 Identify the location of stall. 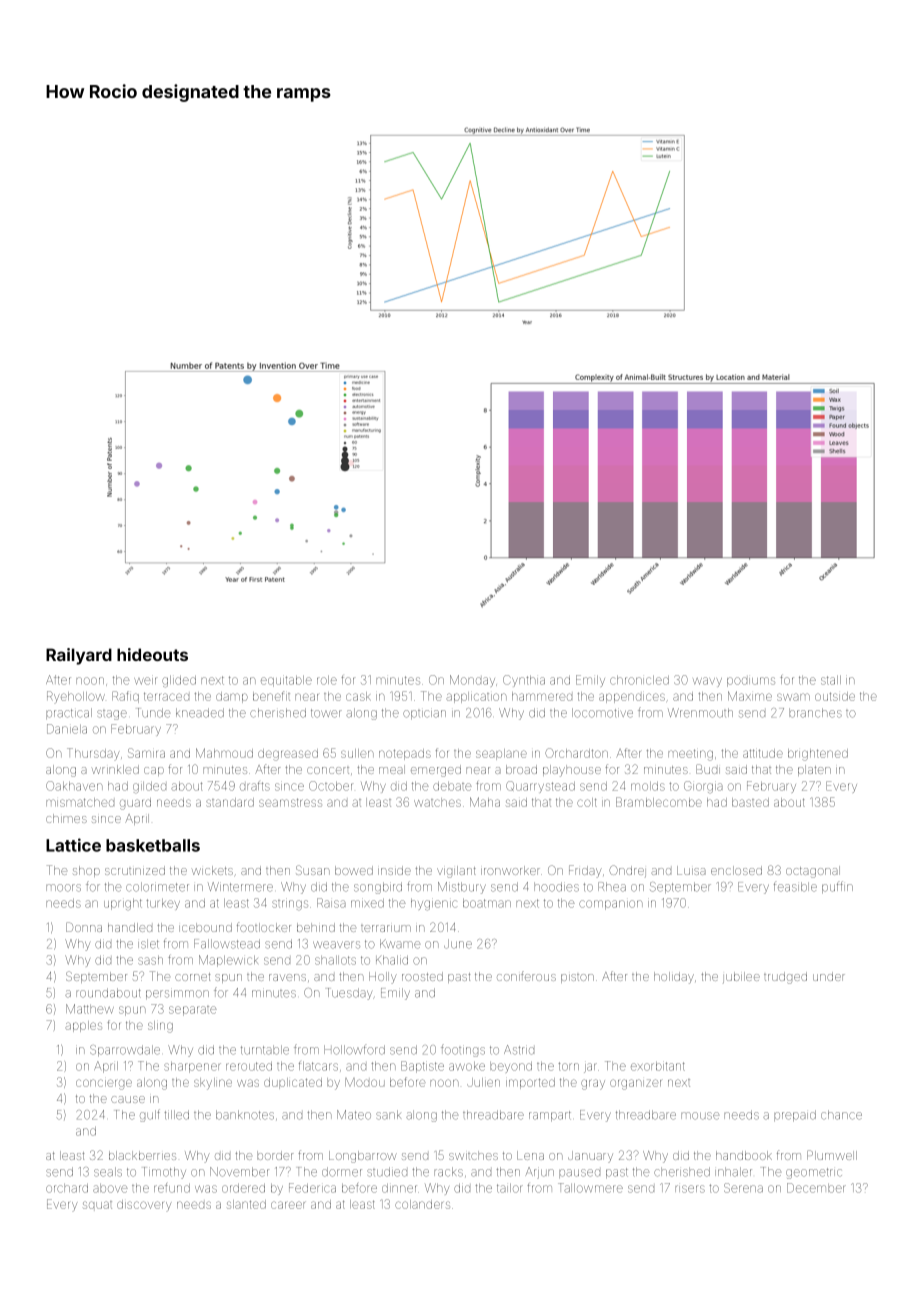
(831, 680).
